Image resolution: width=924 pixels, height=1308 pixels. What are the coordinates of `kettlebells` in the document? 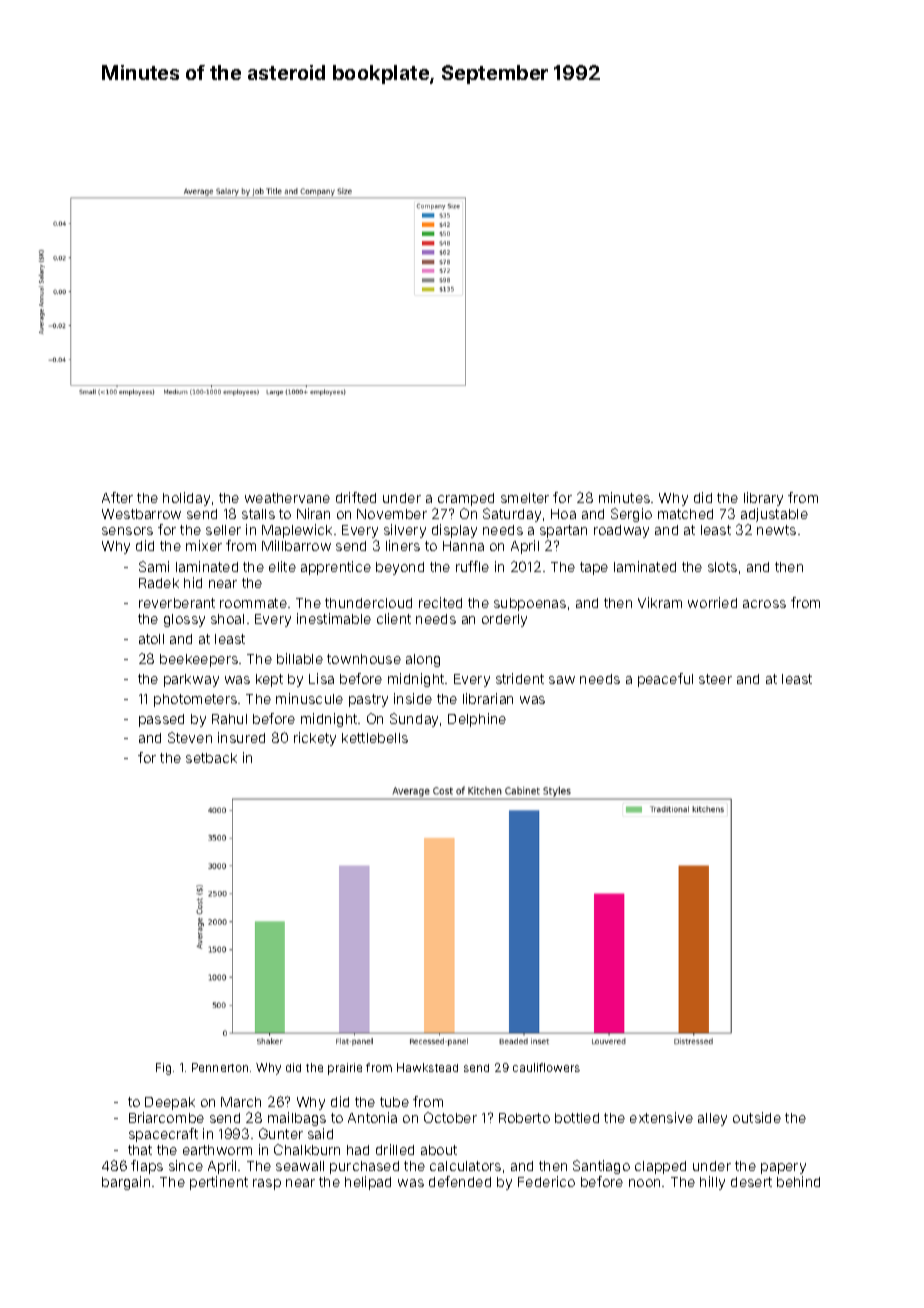 It's located at (375, 738).
